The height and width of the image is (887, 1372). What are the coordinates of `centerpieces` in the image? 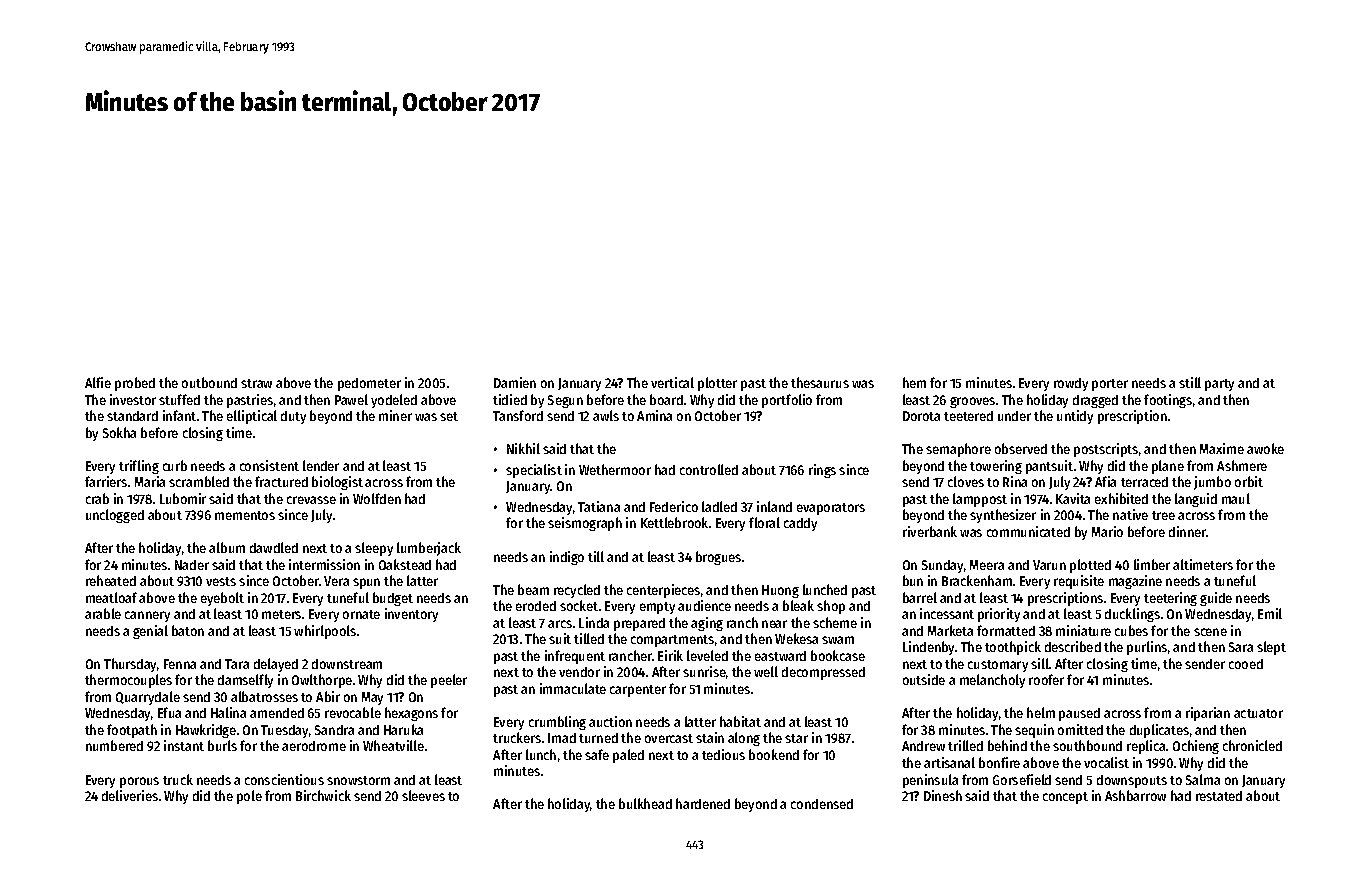 It's located at (663, 591).
